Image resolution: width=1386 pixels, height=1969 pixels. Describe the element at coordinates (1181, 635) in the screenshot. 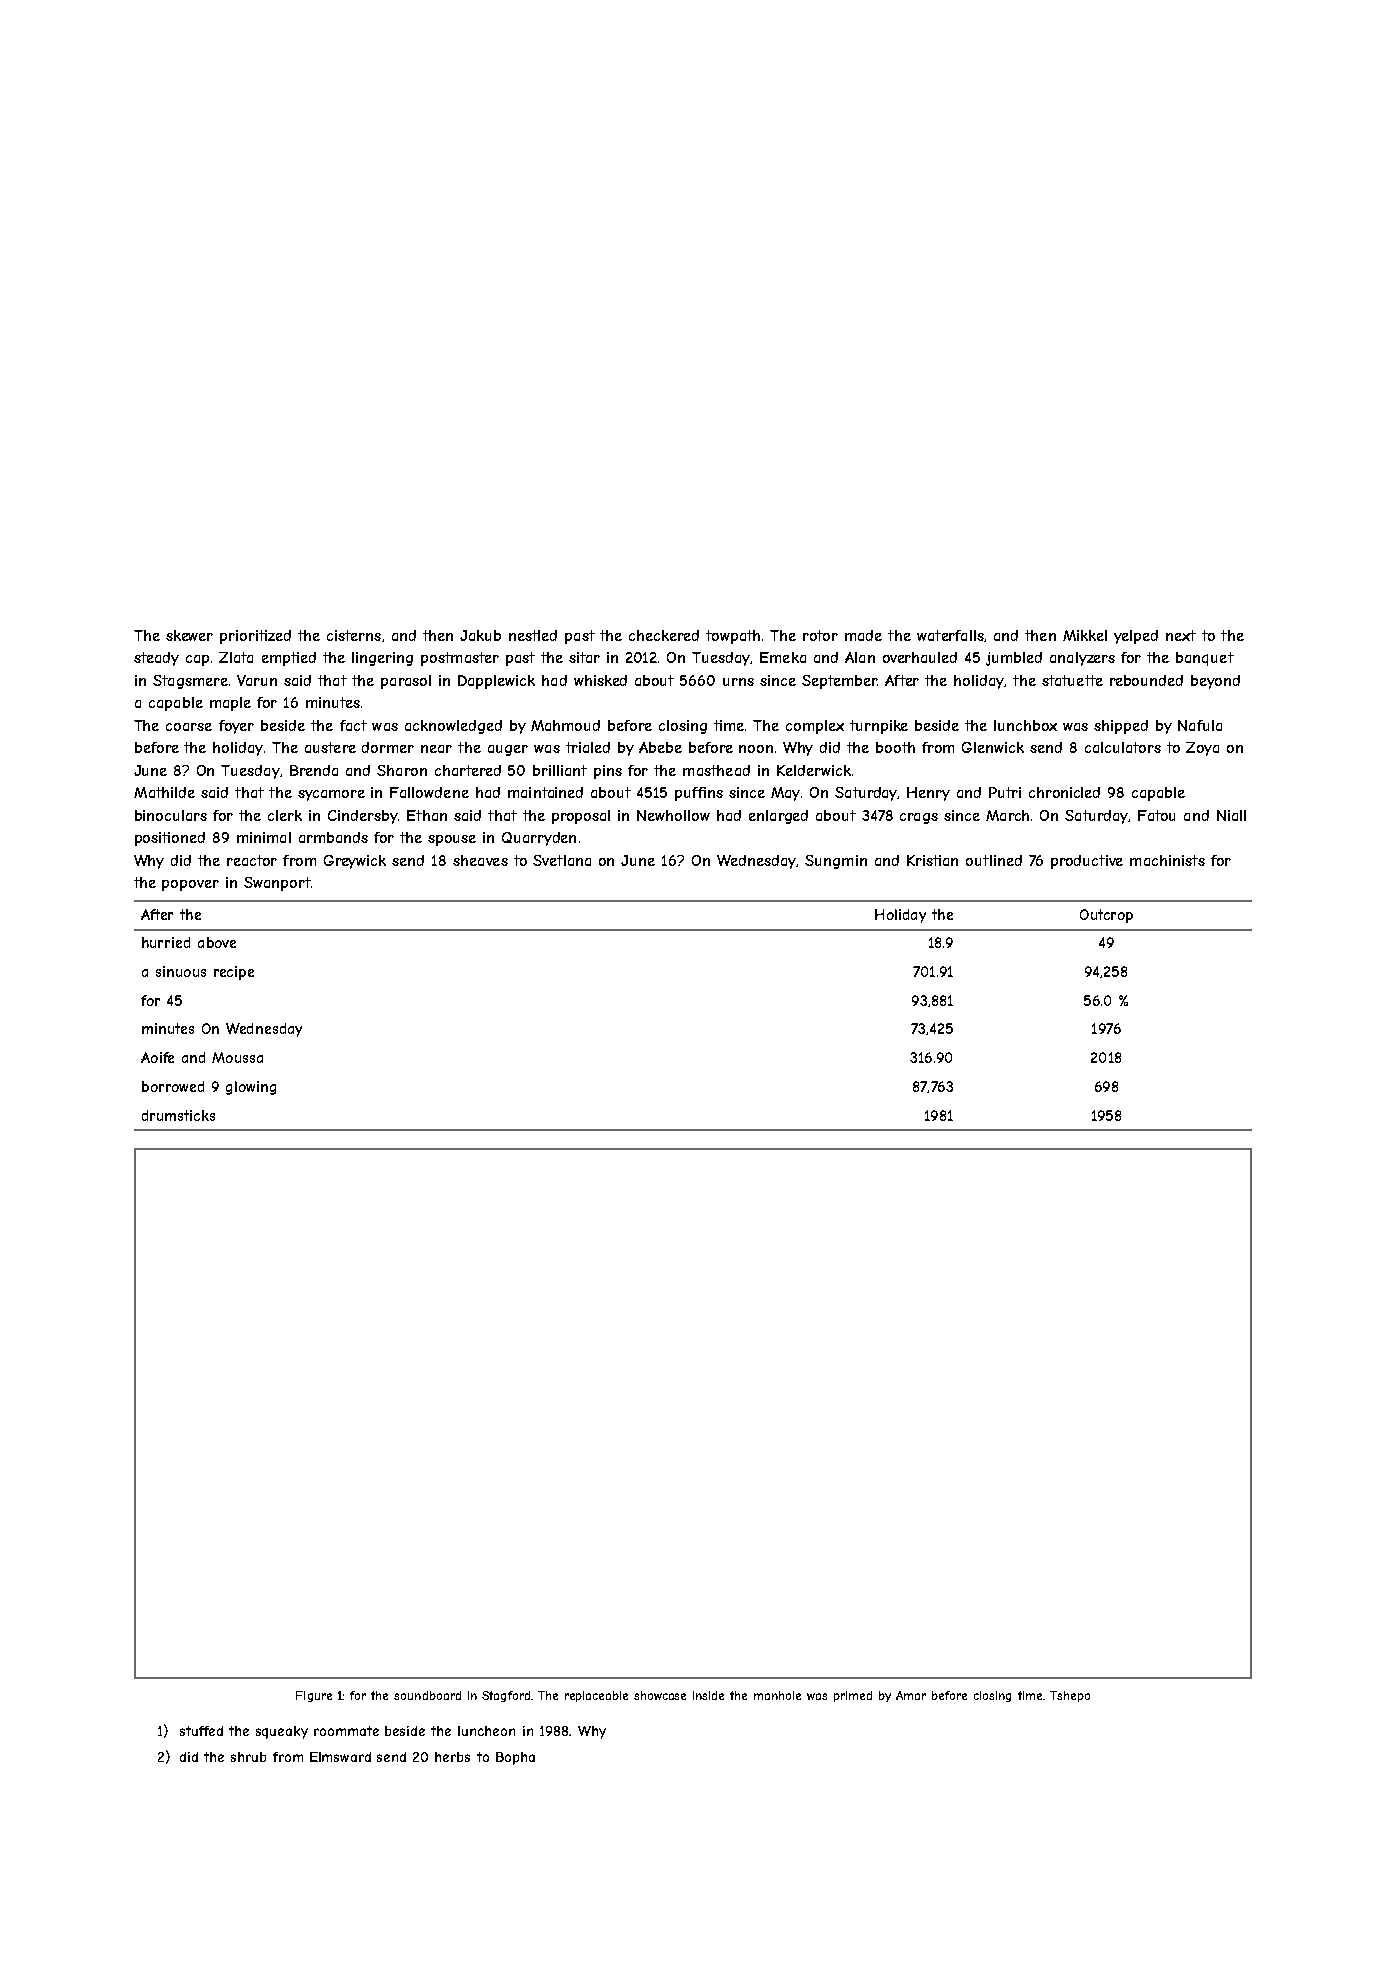

I see `next` at that location.
